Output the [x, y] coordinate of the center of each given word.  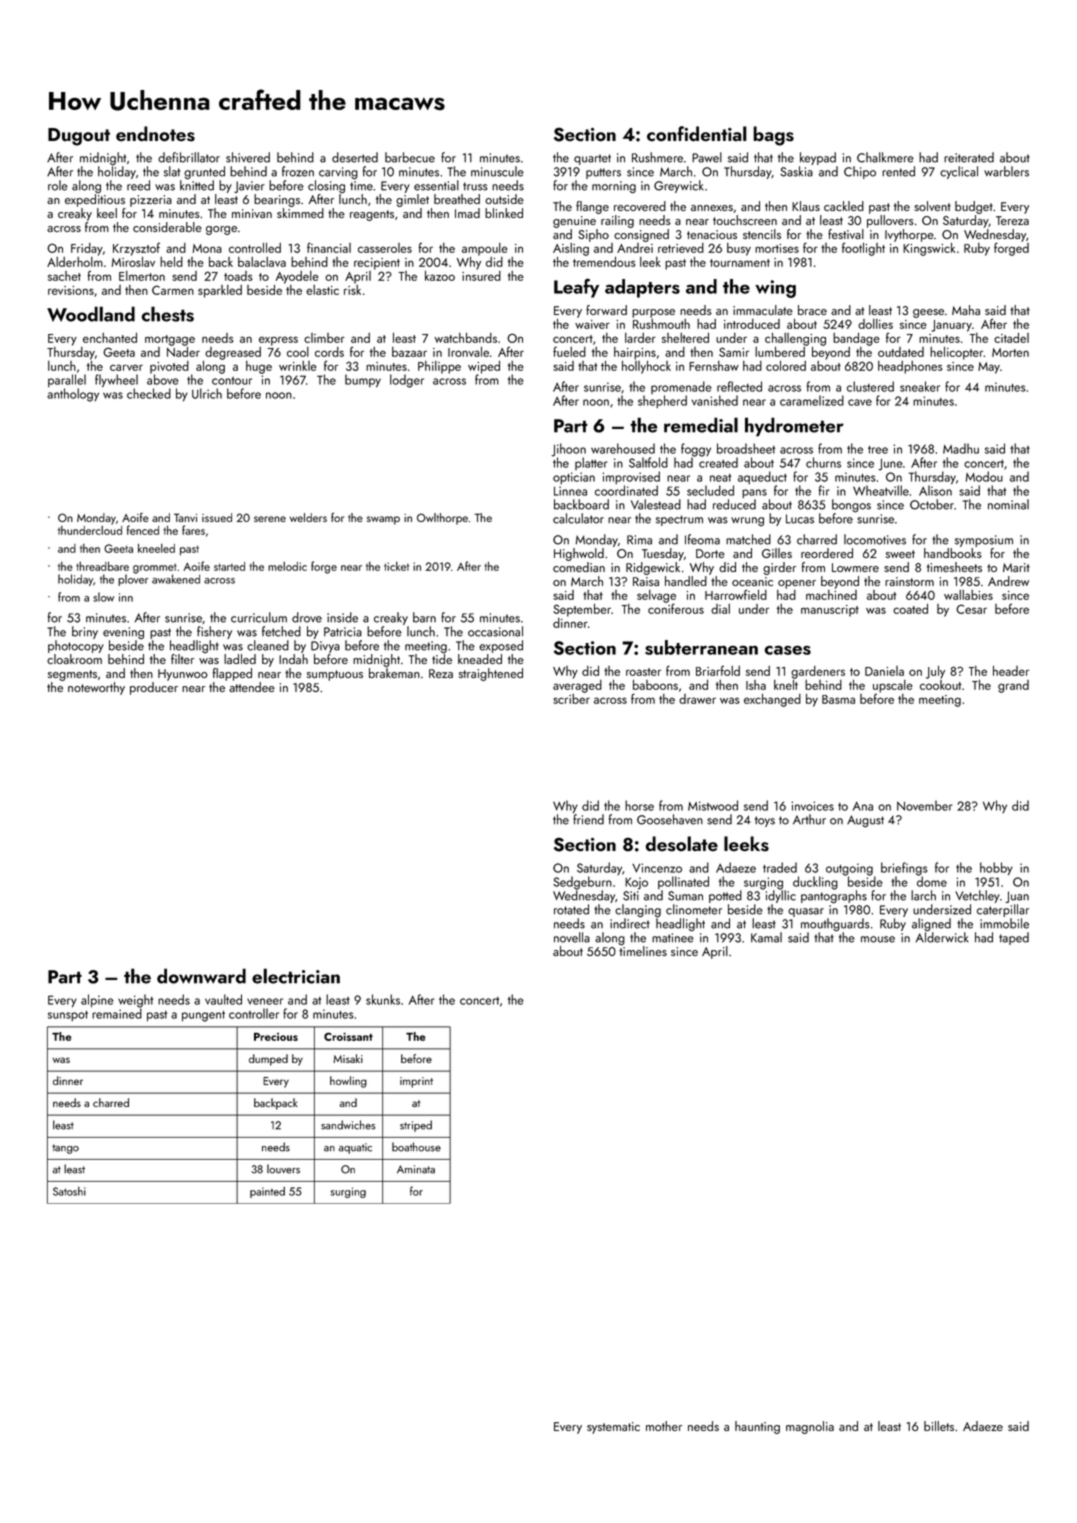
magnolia [810, 1427]
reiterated [969, 157]
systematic [613, 1428]
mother [664, 1426]
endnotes [155, 134]
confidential [697, 134]
